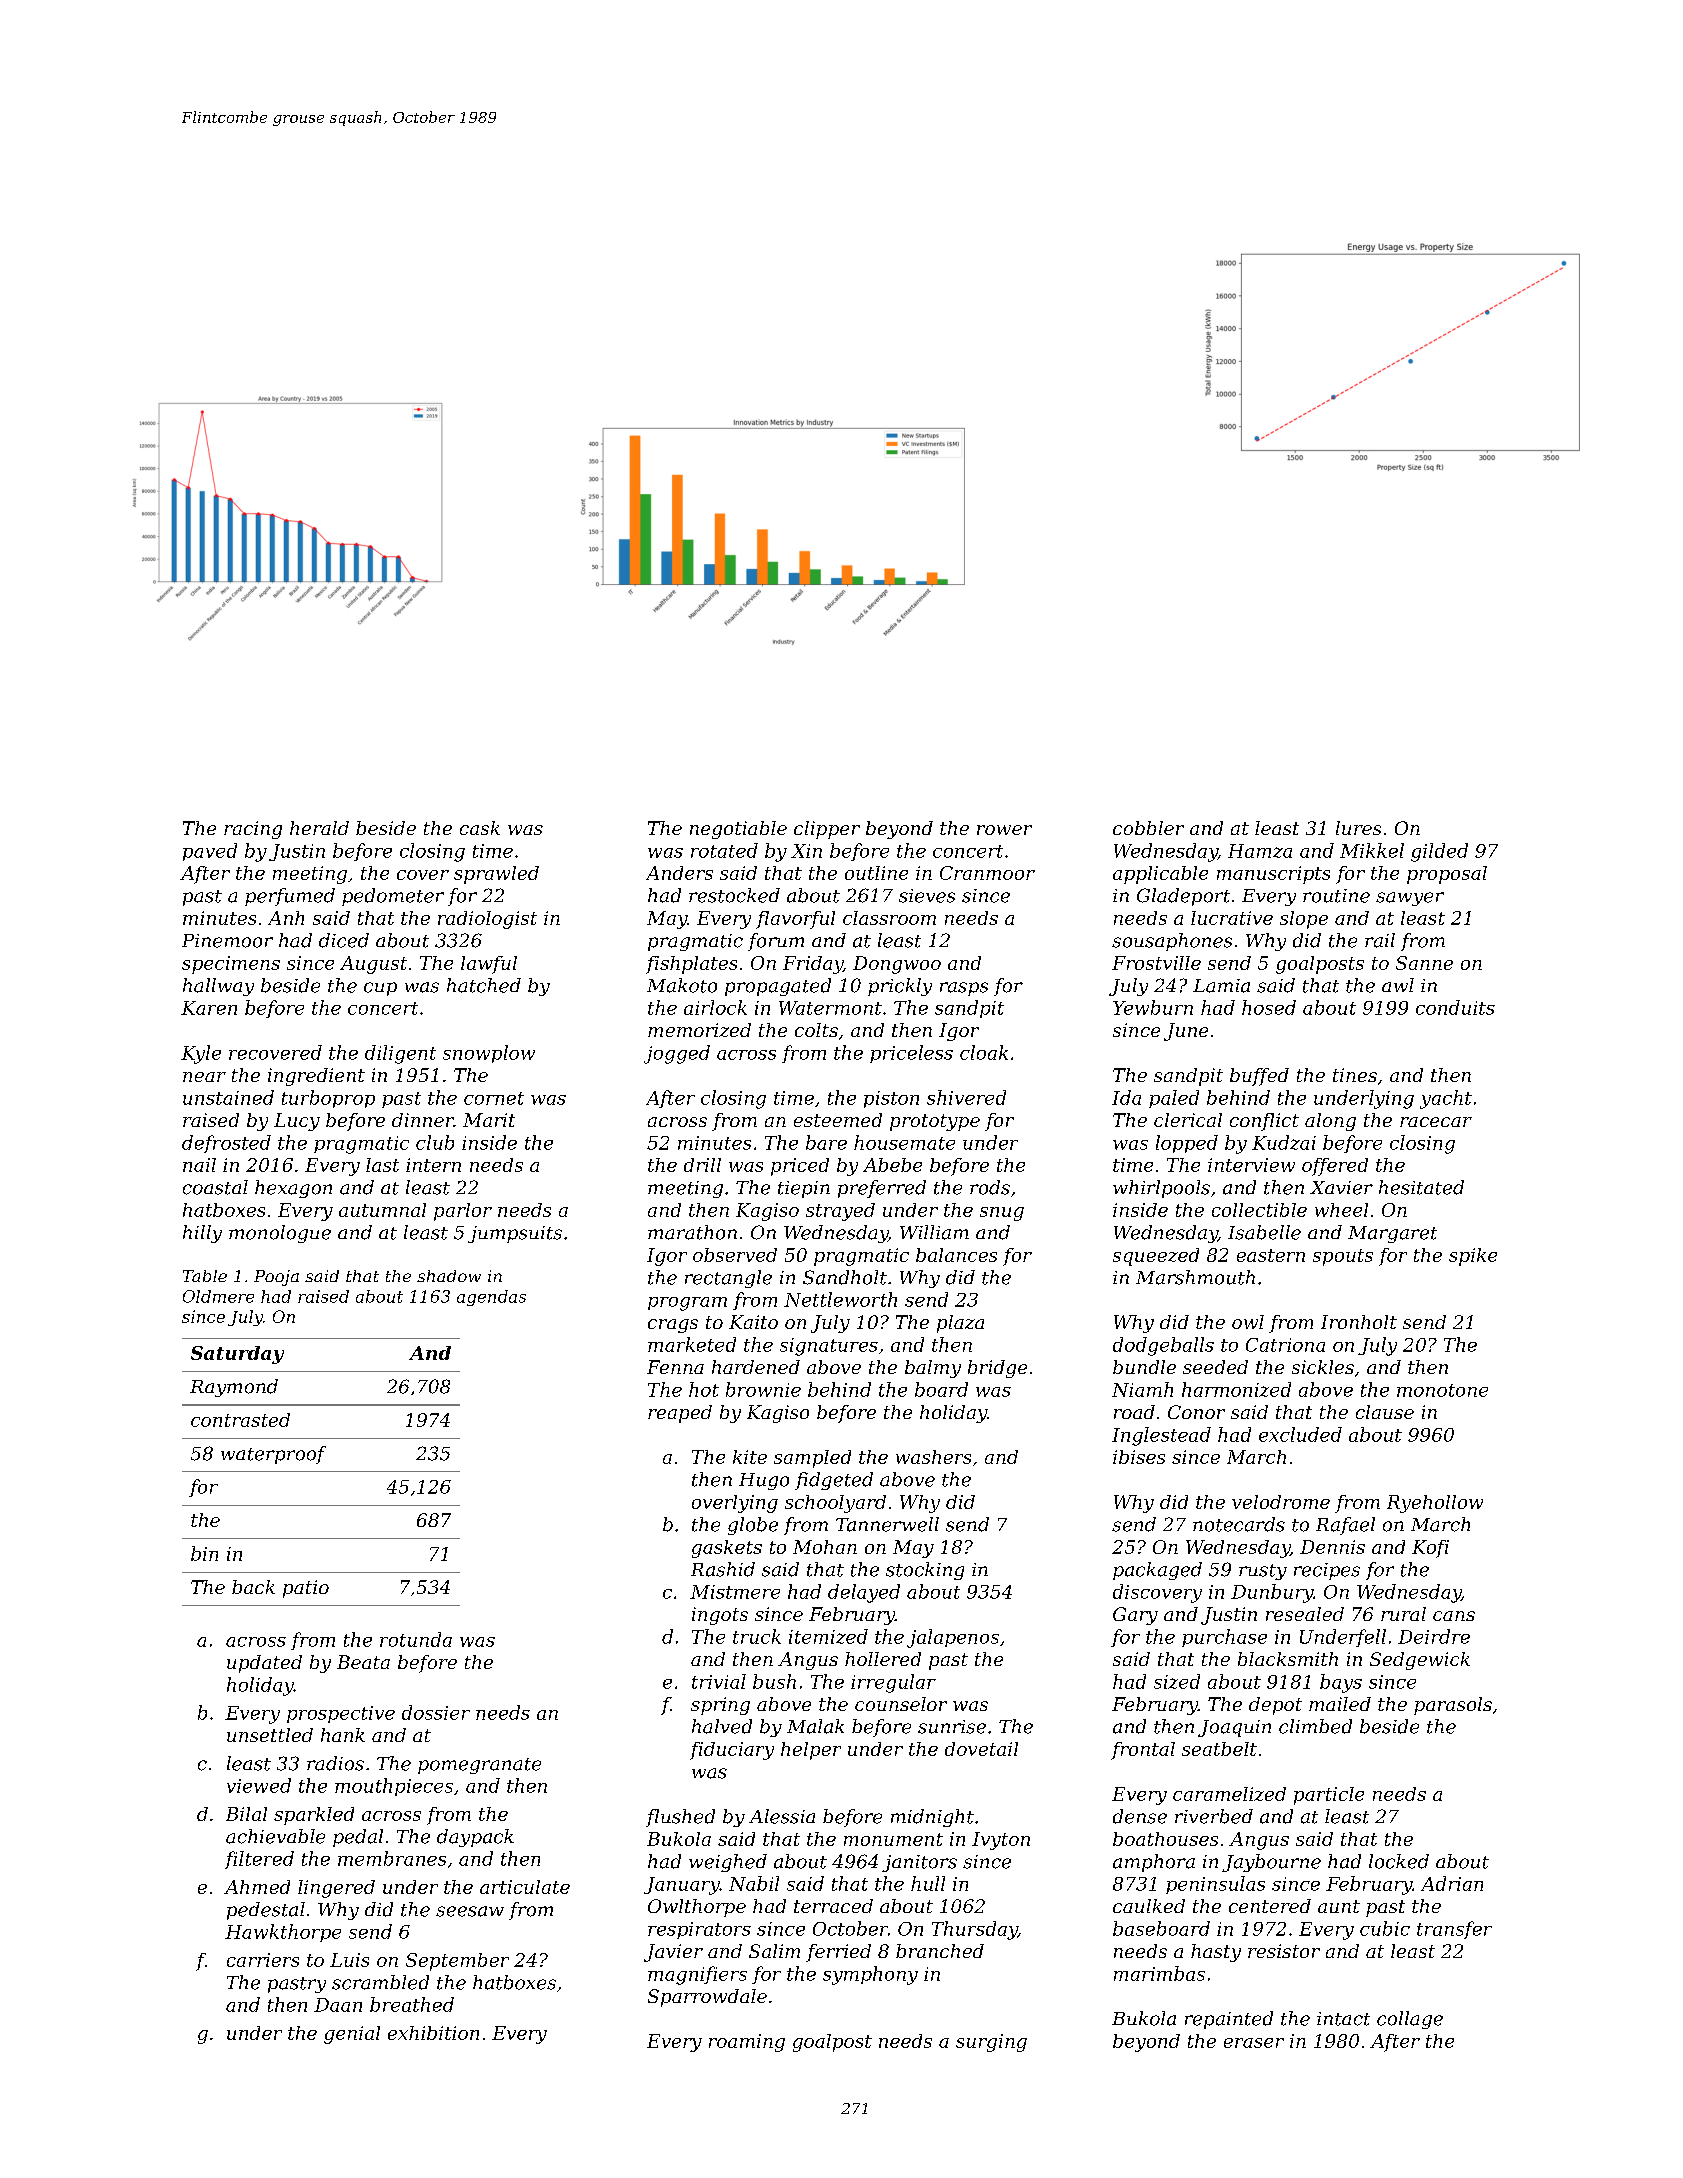 The height and width of the page is (2178, 1683). What do you see at coordinates (932, 1818) in the page?
I see `midnight` at bounding box center [932, 1818].
